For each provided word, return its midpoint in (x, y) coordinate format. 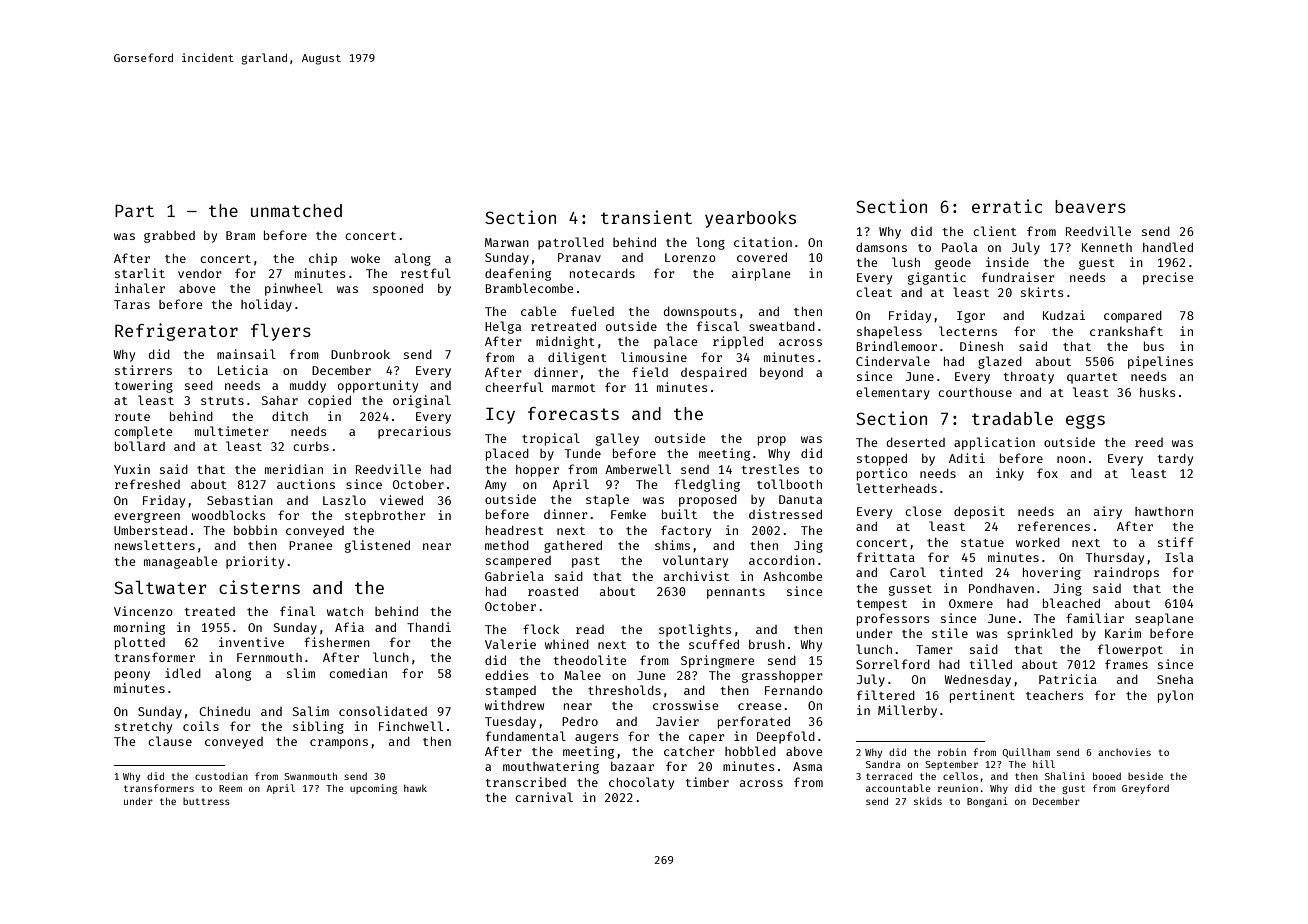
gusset (910, 590)
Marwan (507, 242)
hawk (415, 788)
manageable (181, 562)
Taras (132, 304)
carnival (544, 797)
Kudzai (1064, 315)
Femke (628, 514)
